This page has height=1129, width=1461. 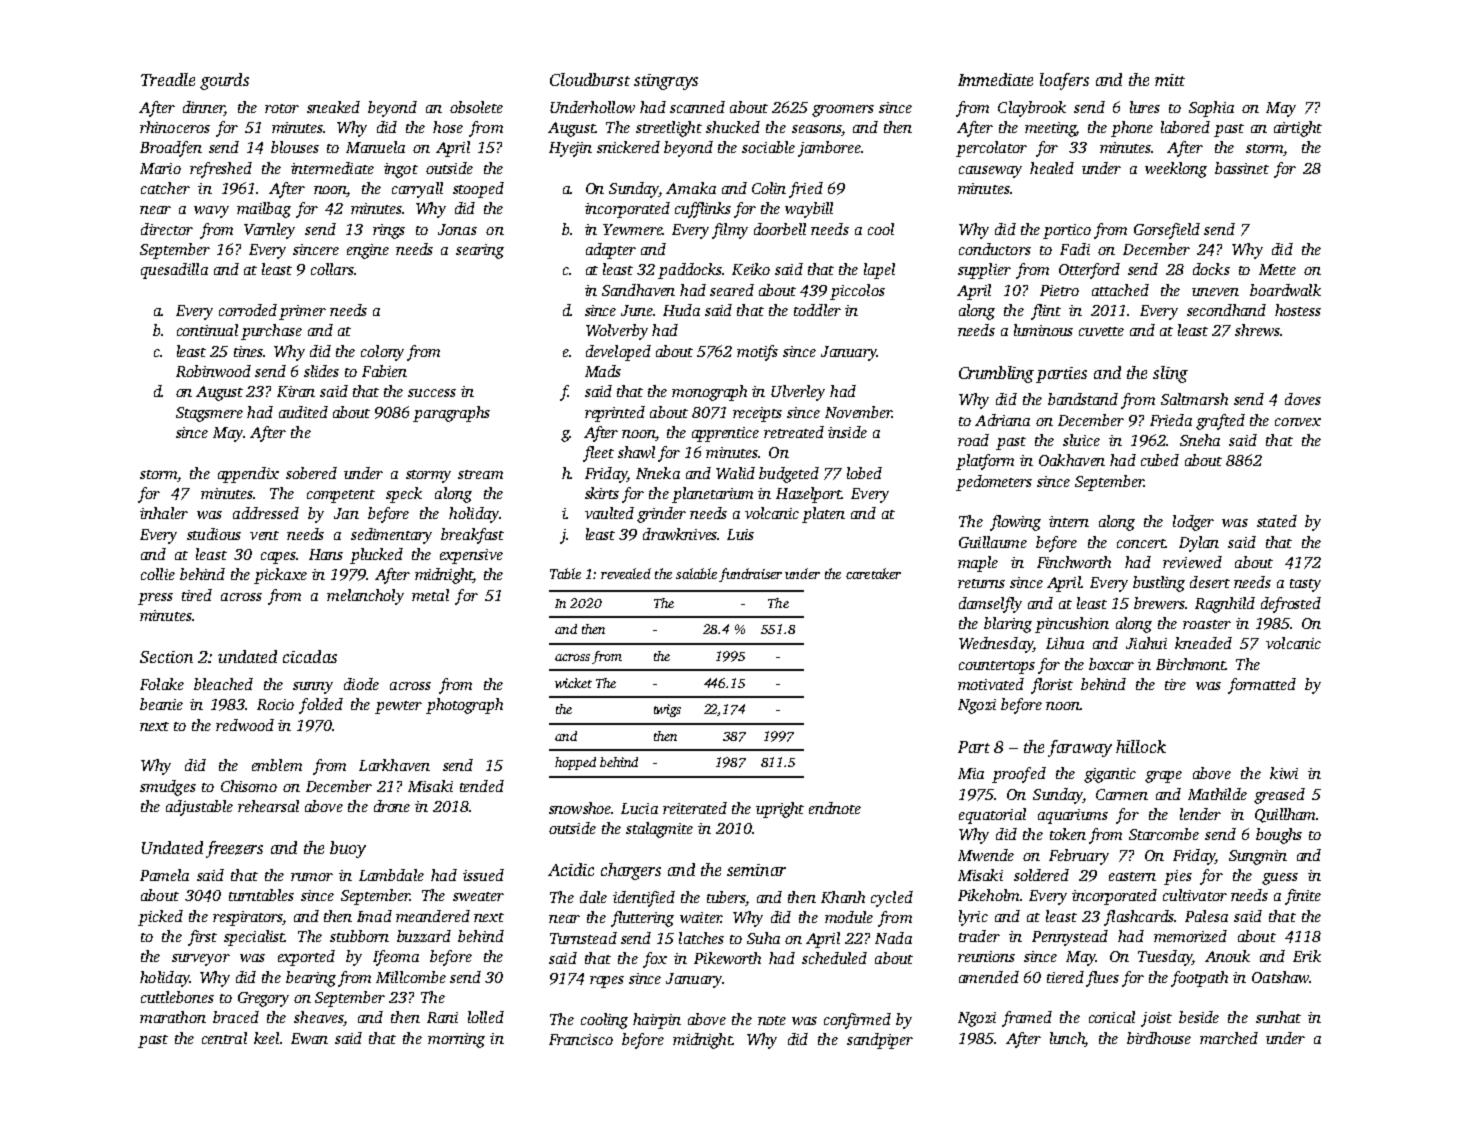 I want to click on Varnley, so click(x=269, y=231).
